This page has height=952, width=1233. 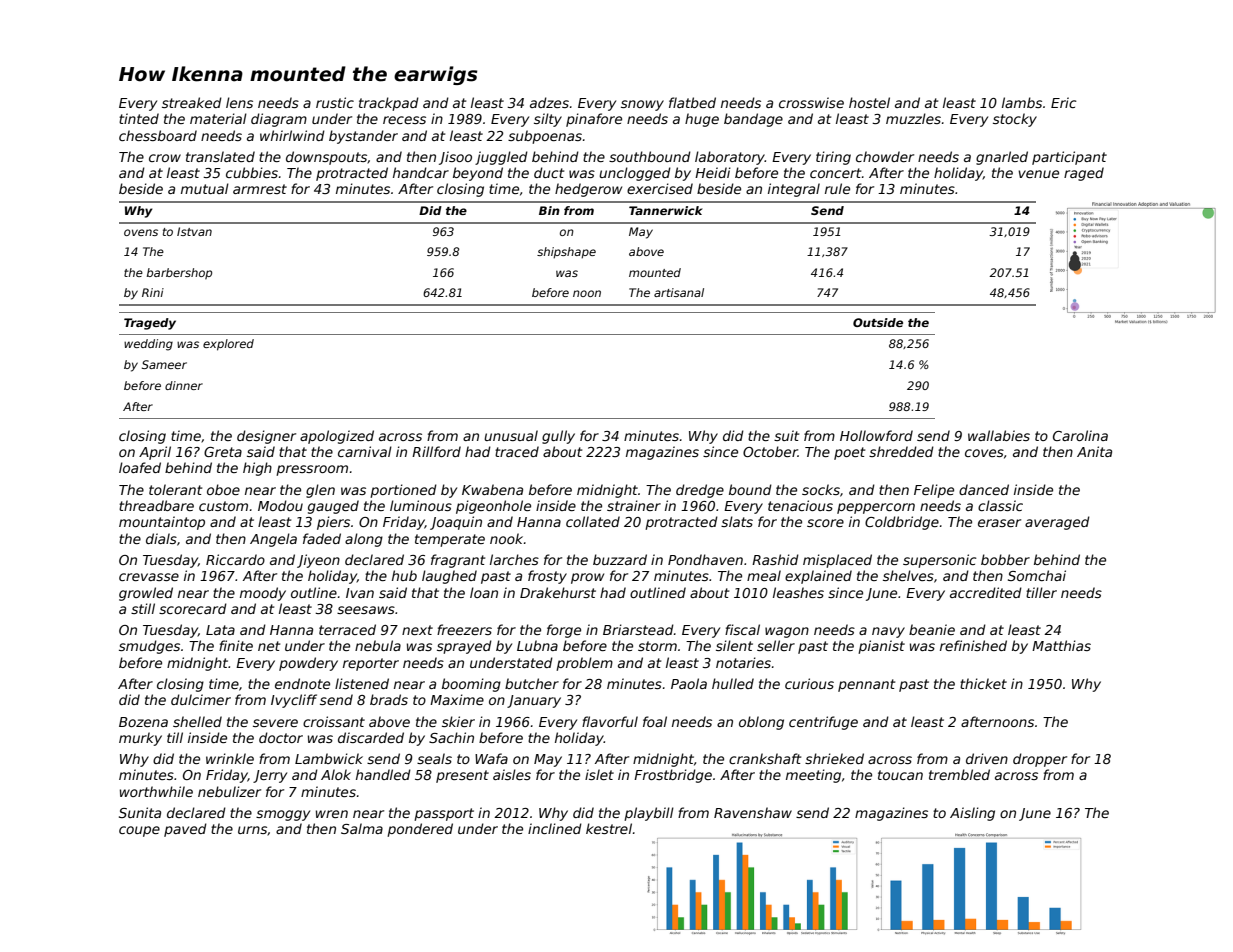 What do you see at coordinates (337, 437) in the page?
I see `apologized` at bounding box center [337, 437].
